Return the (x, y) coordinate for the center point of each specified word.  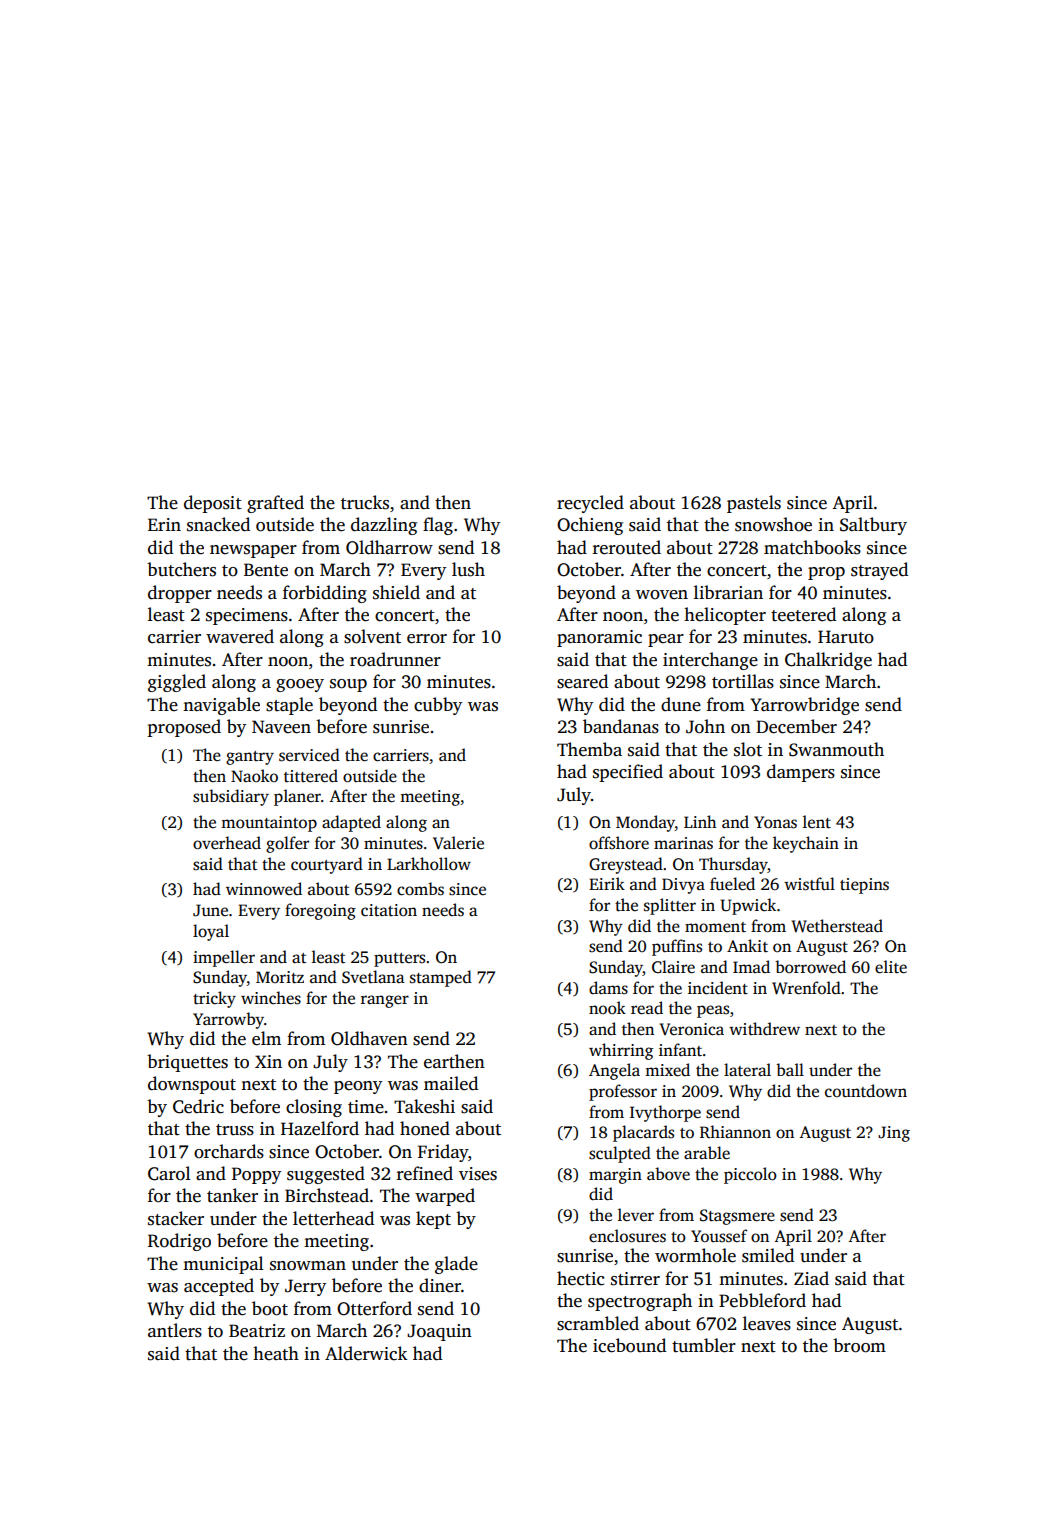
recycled (590, 504)
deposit (213, 504)
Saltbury (873, 526)
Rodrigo (179, 1242)
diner (440, 1285)
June (210, 910)
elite (891, 967)
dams (608, 988)
